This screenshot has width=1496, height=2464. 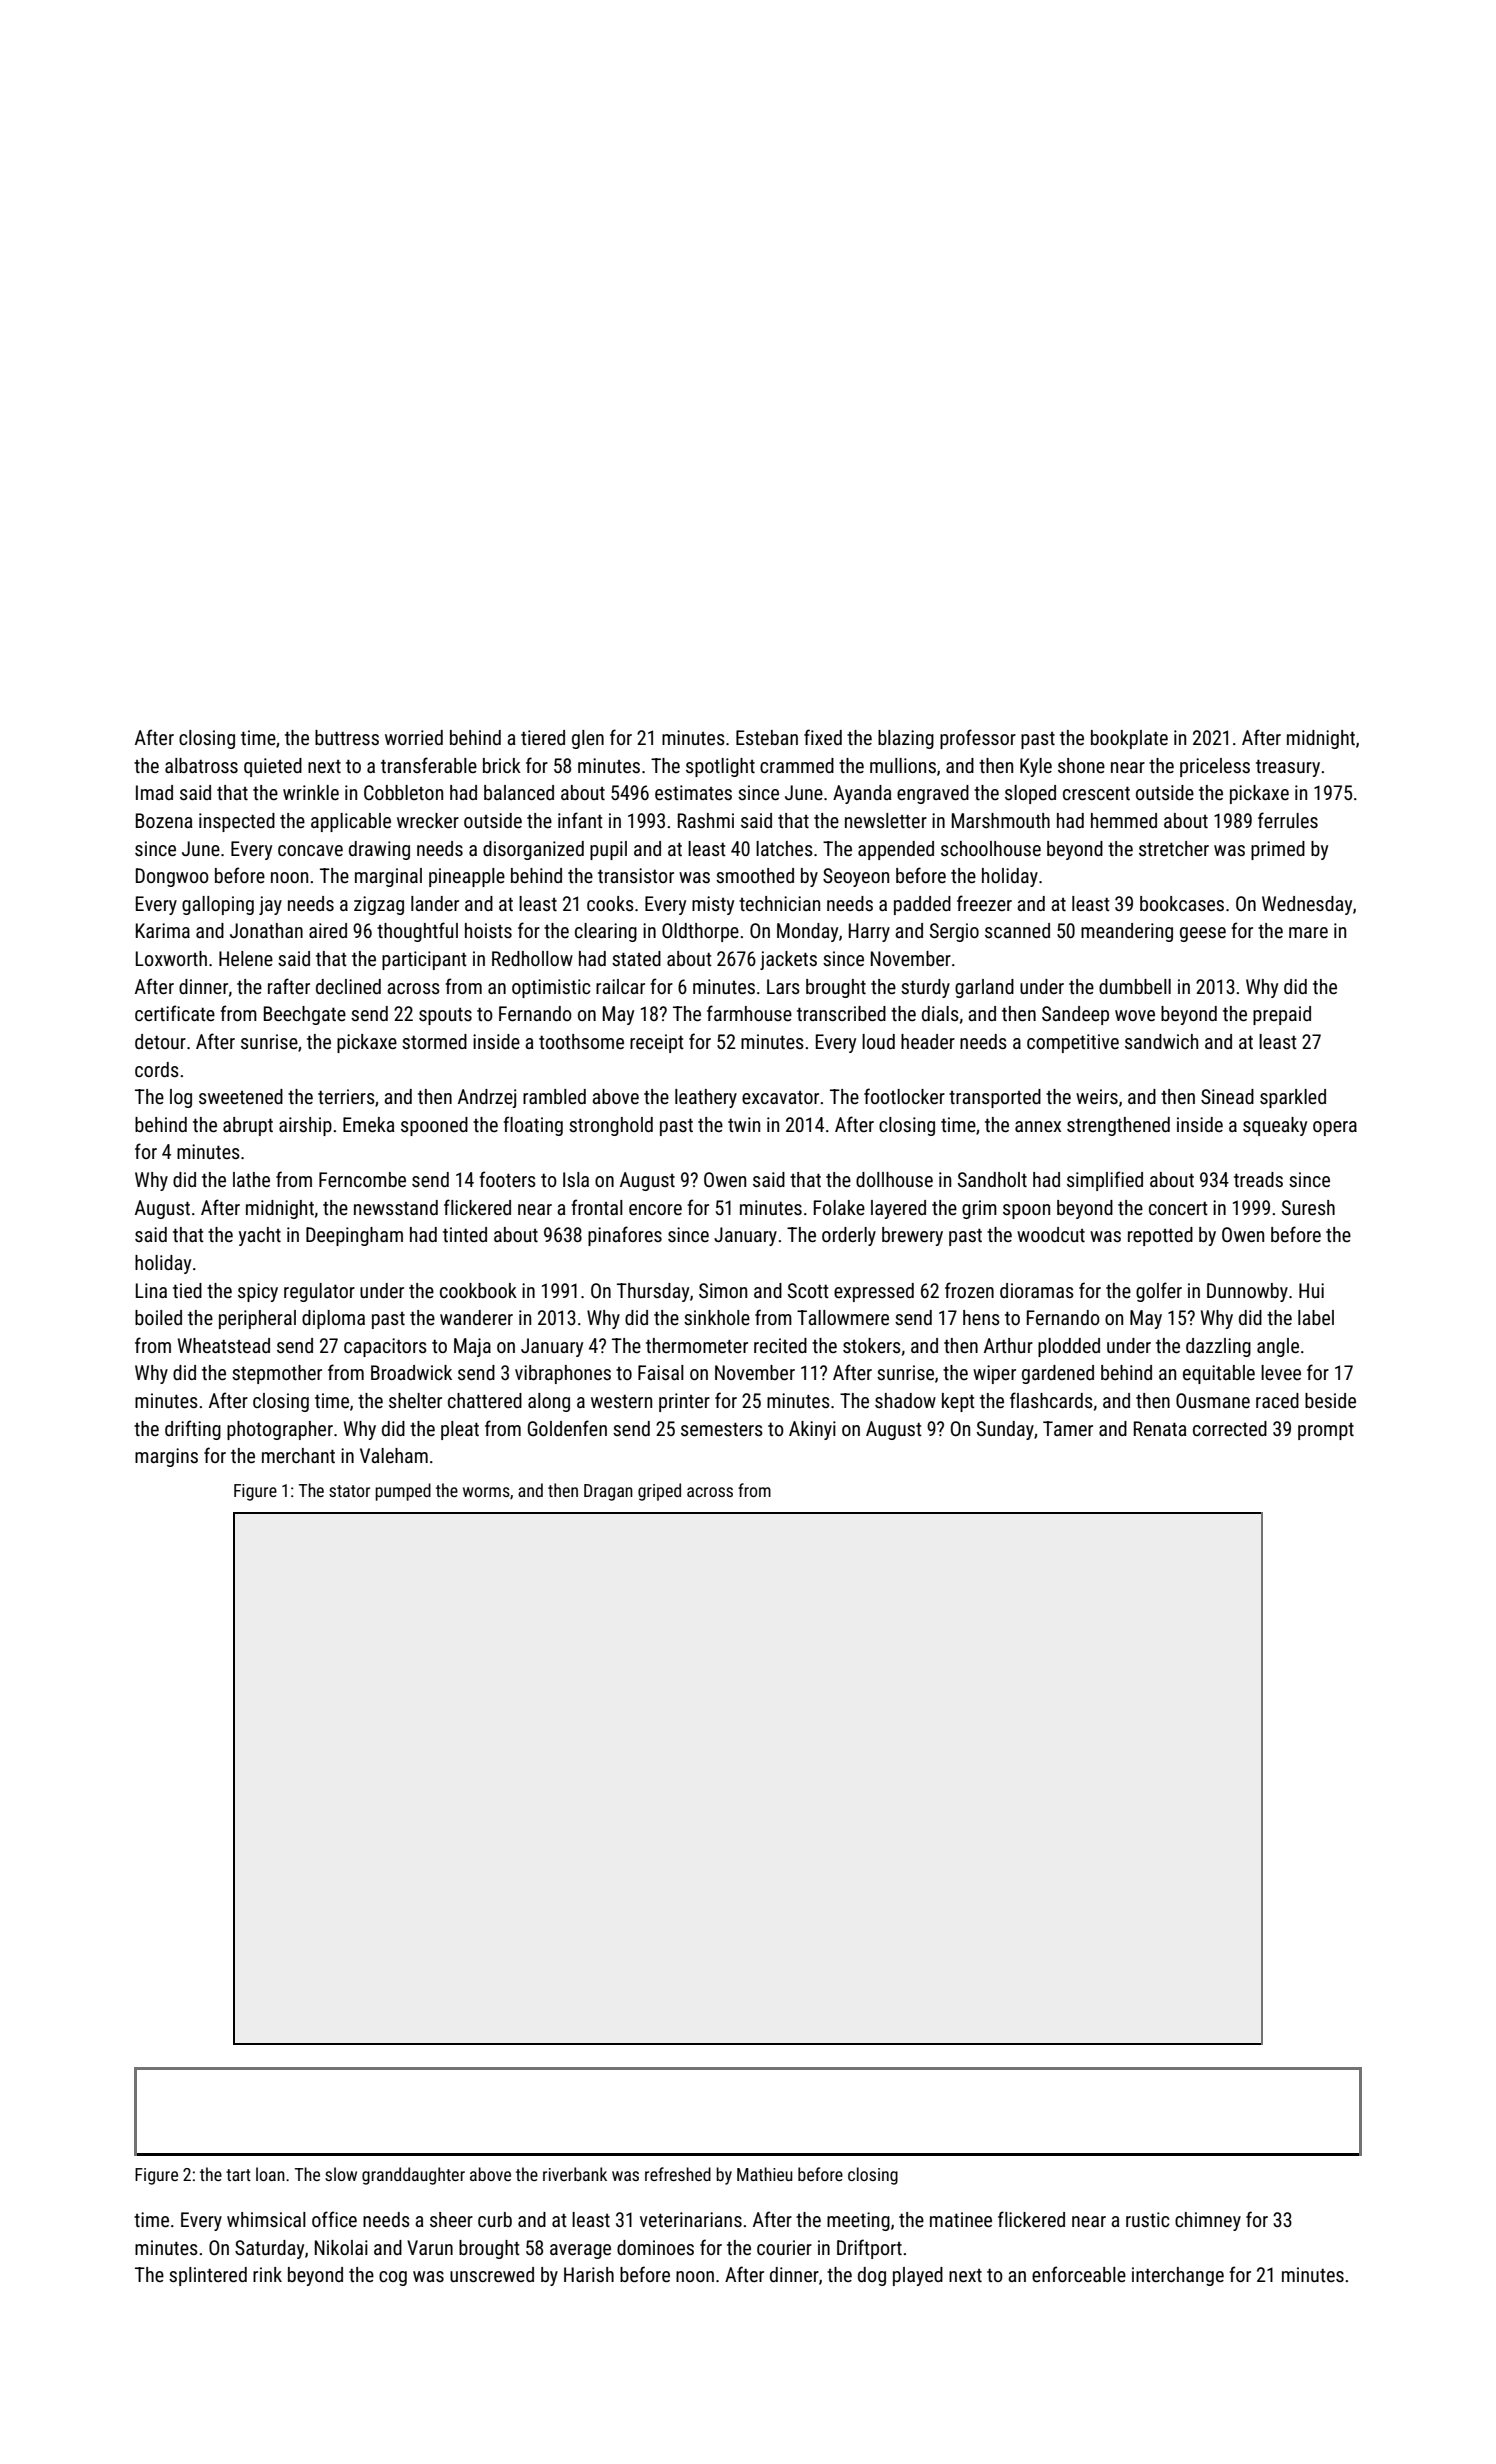 I want to click on Tamer, so click(x=1068, y=1428).
